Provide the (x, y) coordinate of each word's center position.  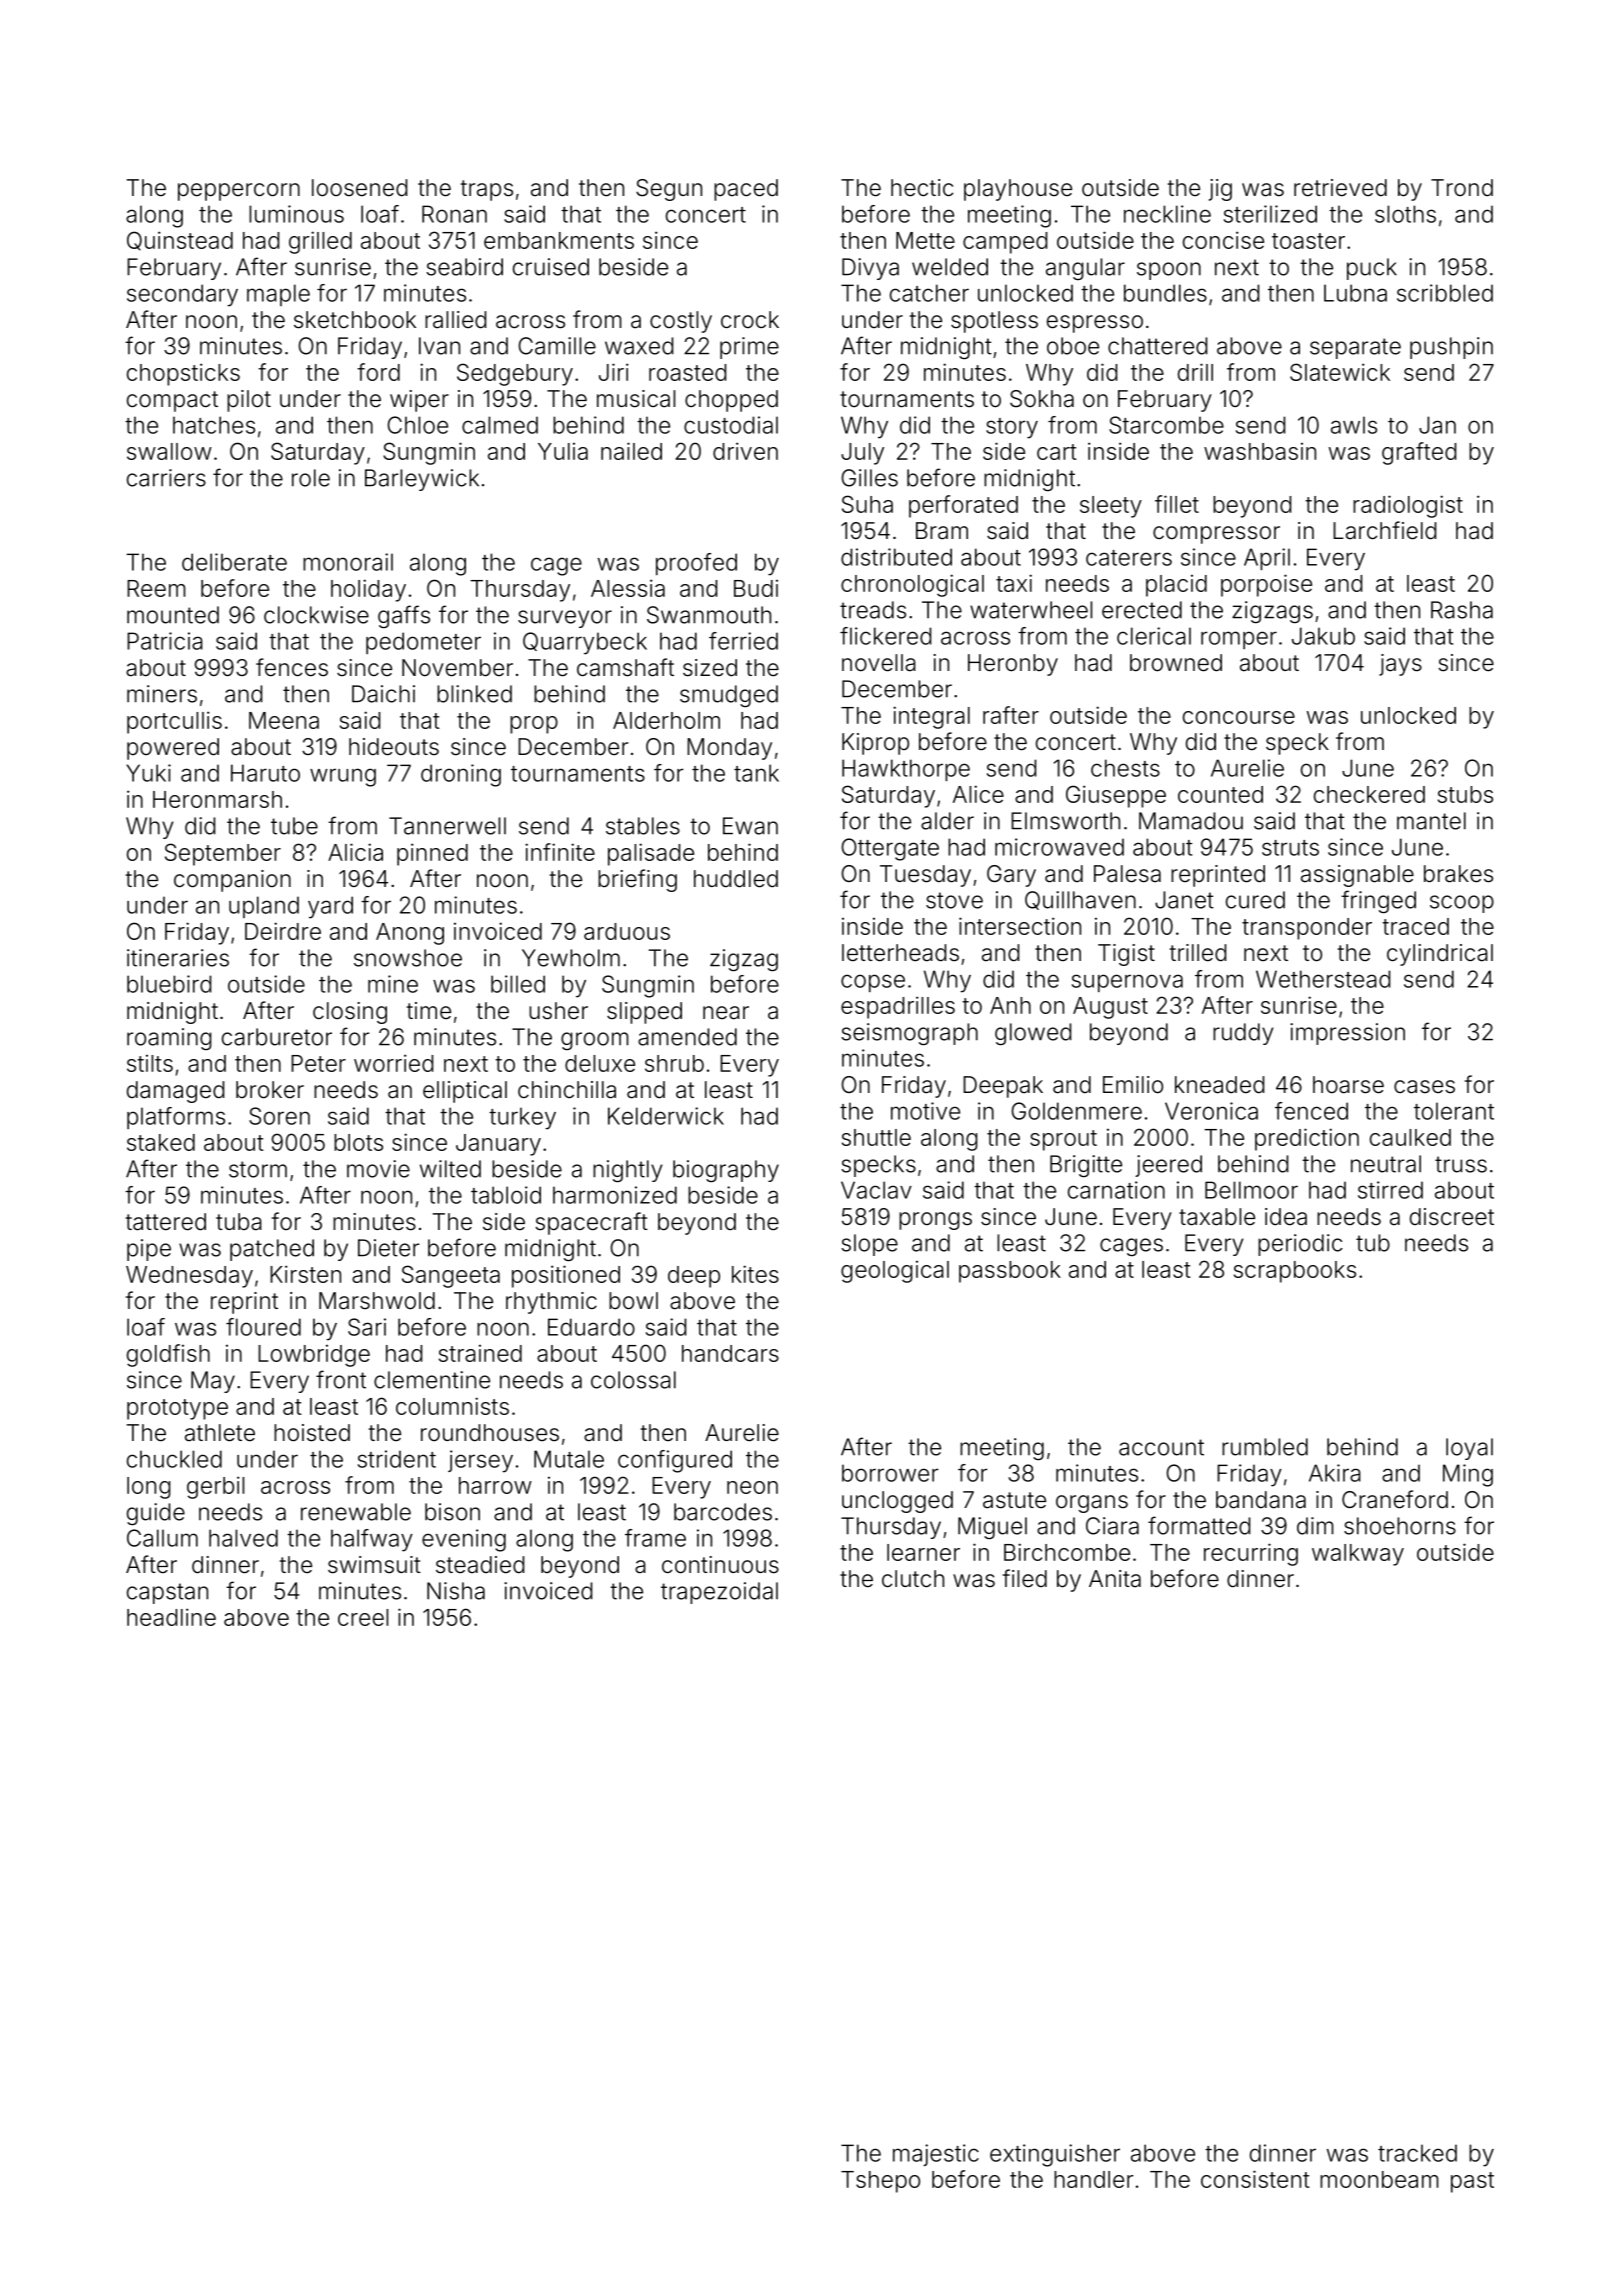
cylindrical (1440, 955)
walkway (1358, 1555)
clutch (913, 1578)
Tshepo (880, 2182)
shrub (674, 1063)
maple (278, 295)
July (862, 454)
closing (350, 1013)
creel (363, 1617)
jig (1220, 190)
